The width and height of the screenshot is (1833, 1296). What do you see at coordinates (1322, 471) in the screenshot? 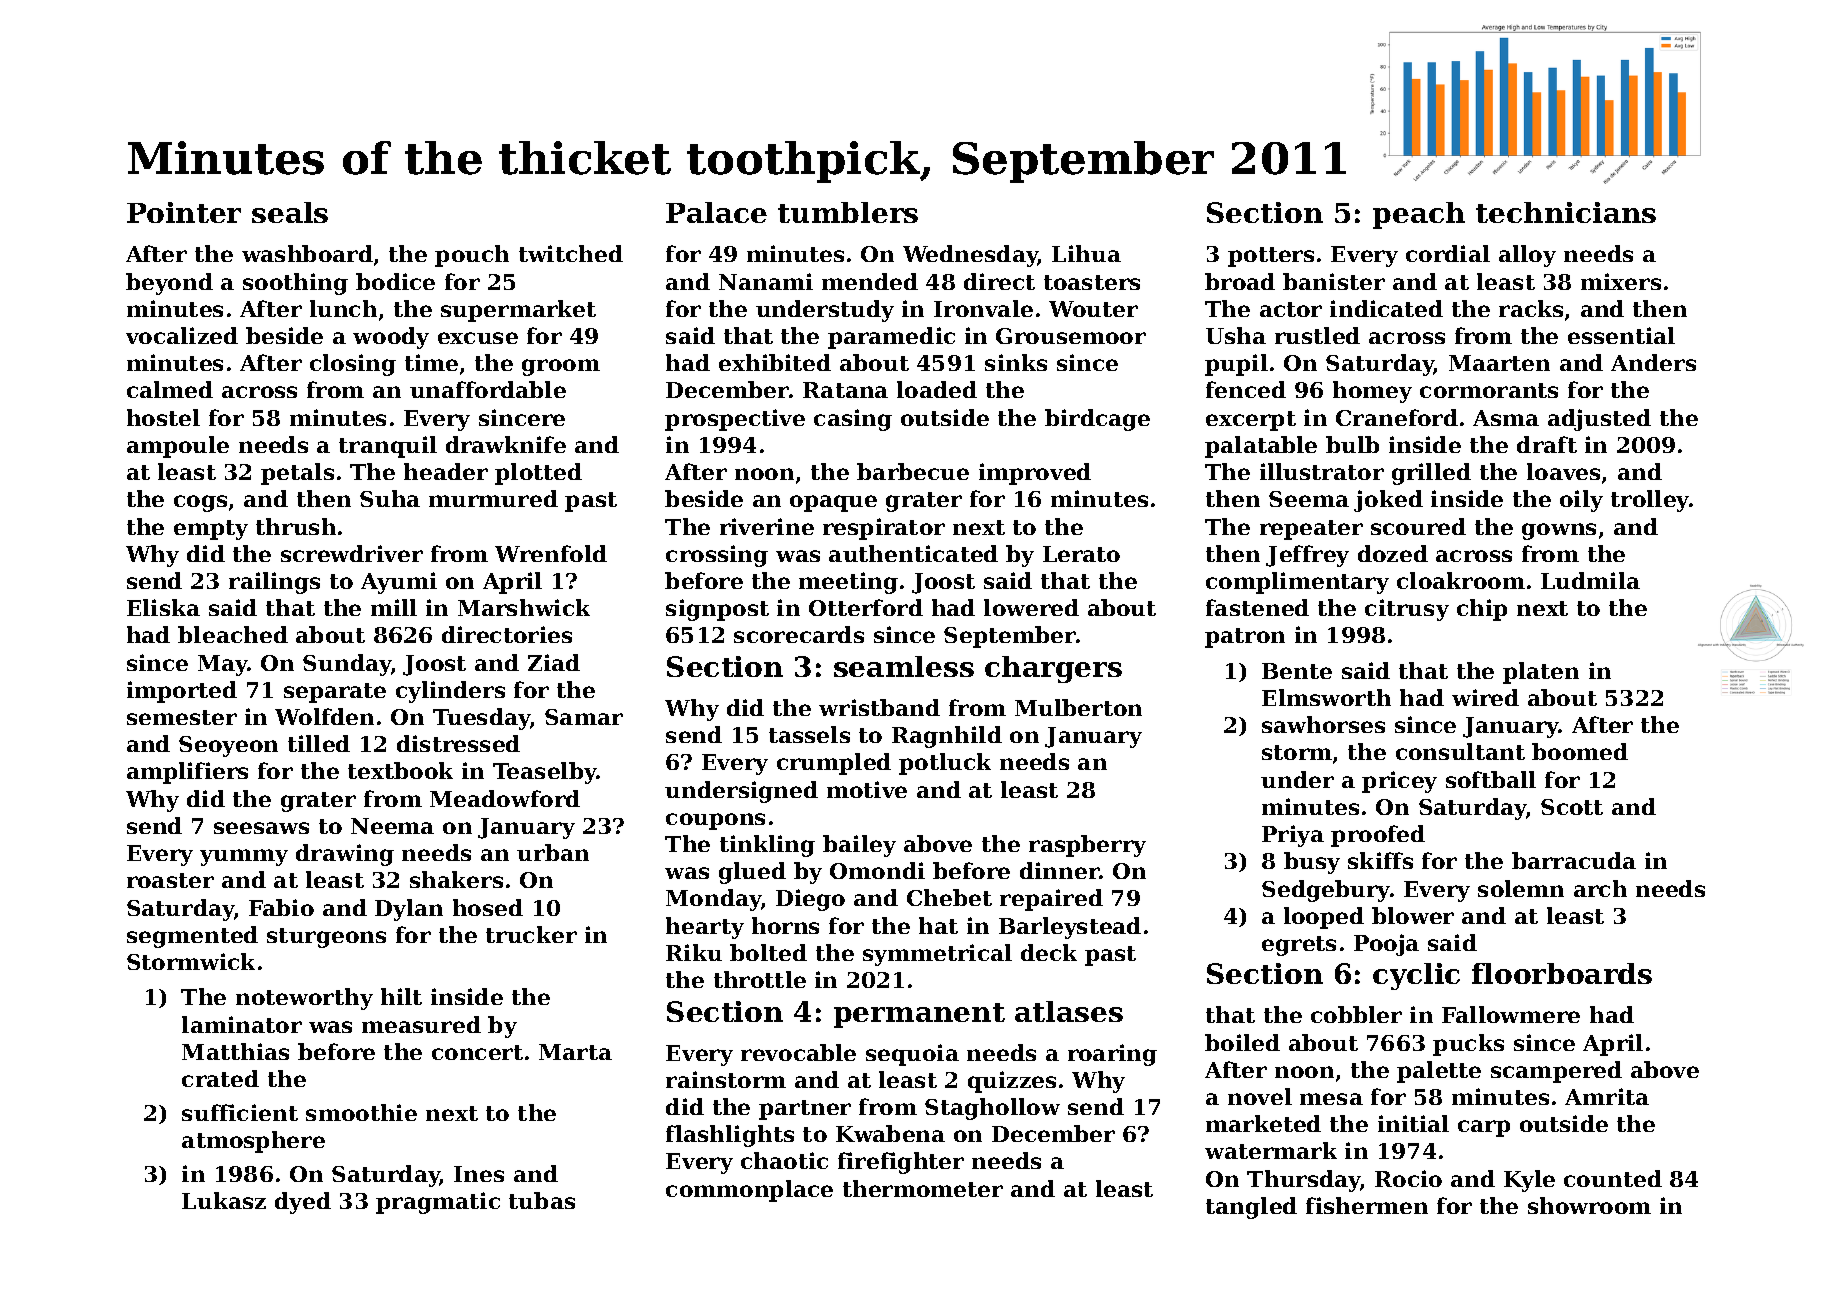
I see `illustrator` at bounding box center [1322, 471].
